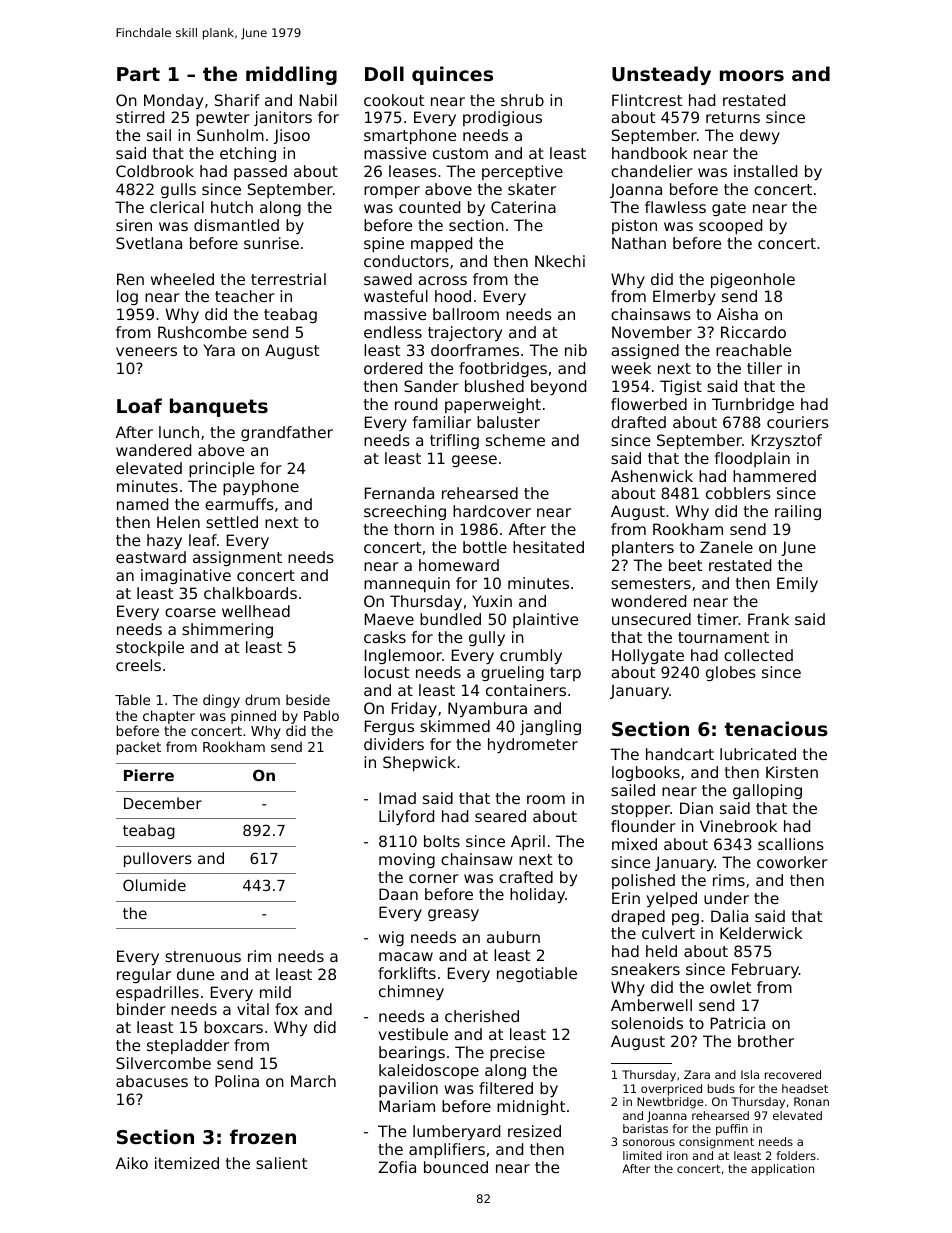 Image resolution: width=952 pixels, height=1233 pixels. I want to click on limited, so click(642, 1155).
